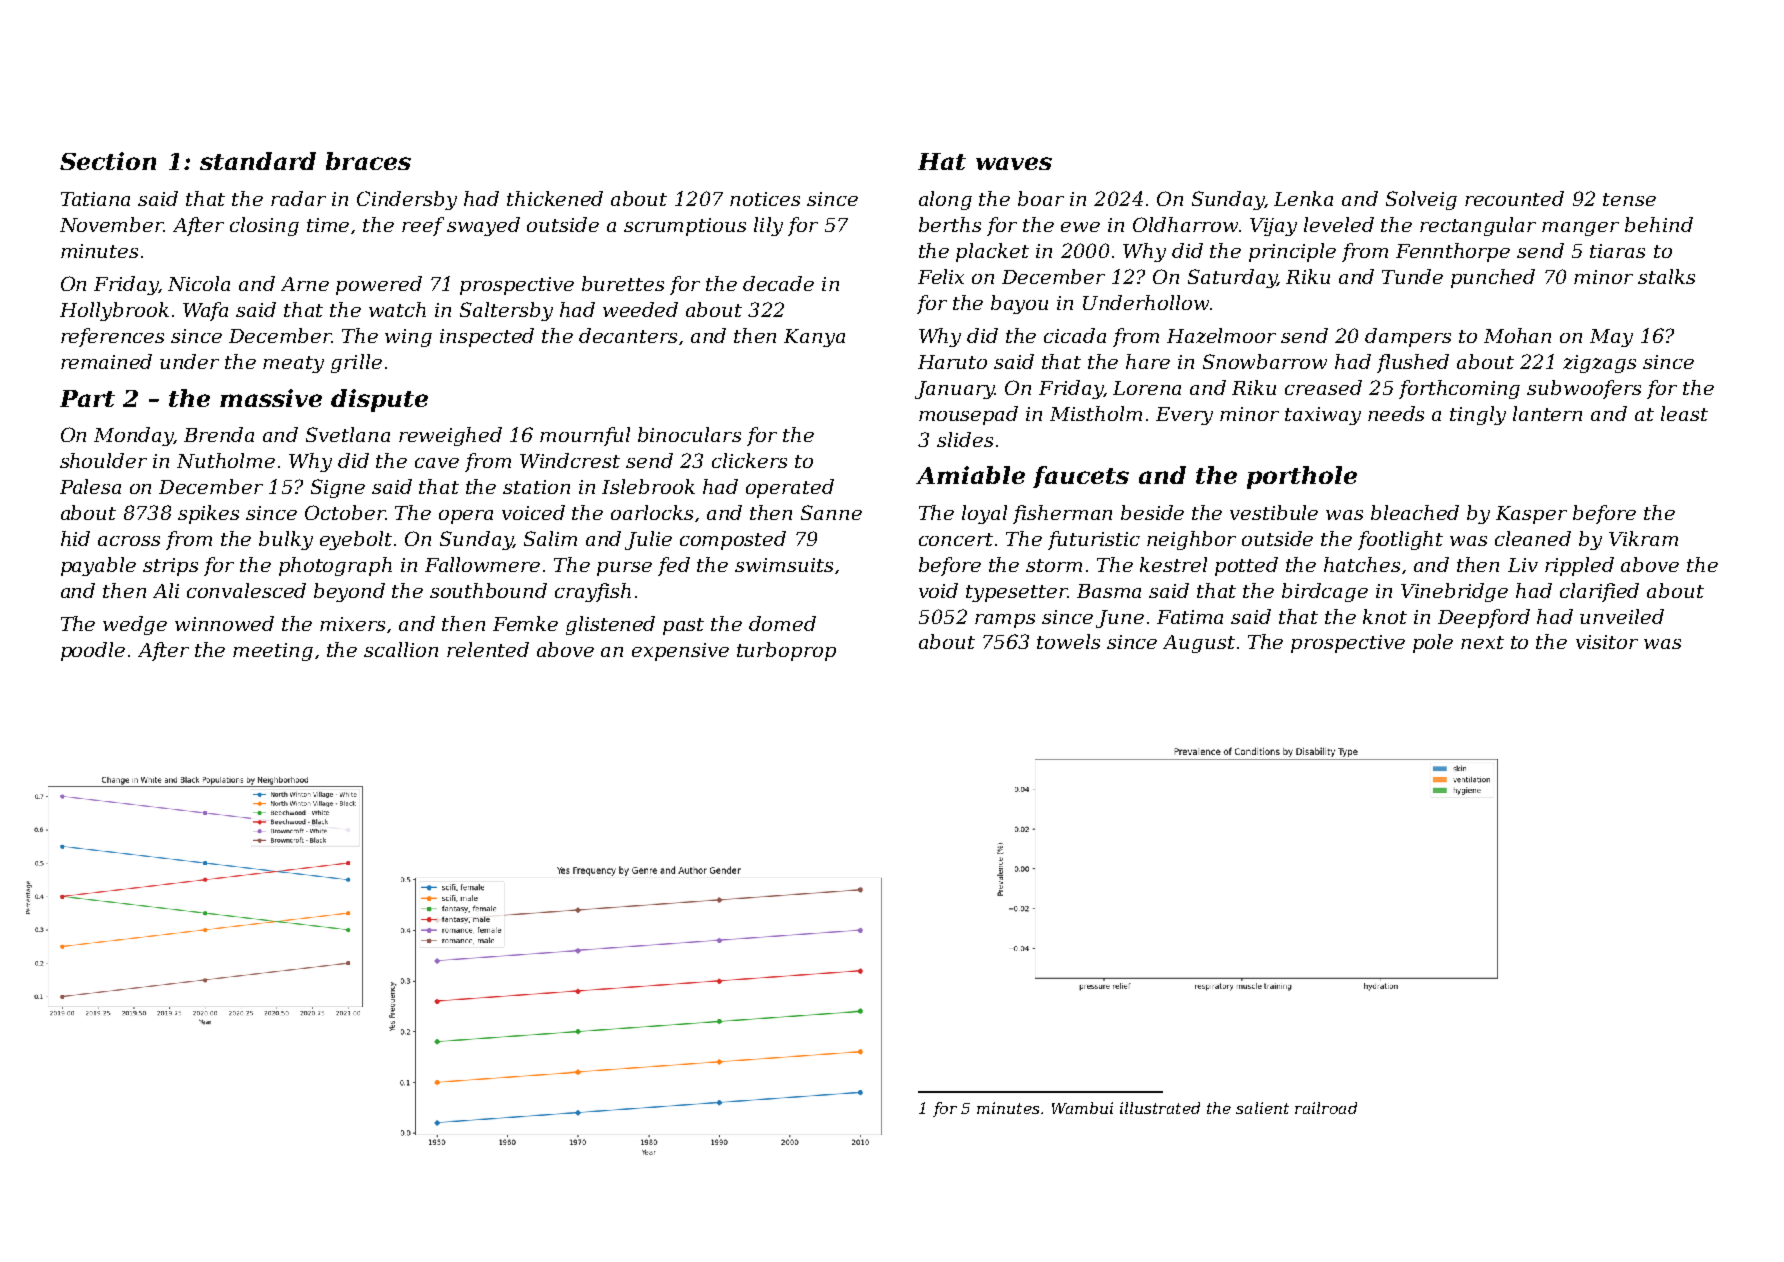 The width and height of the screenshot is (1784, 1262). I want to click on thickened, so click(555, 198).
